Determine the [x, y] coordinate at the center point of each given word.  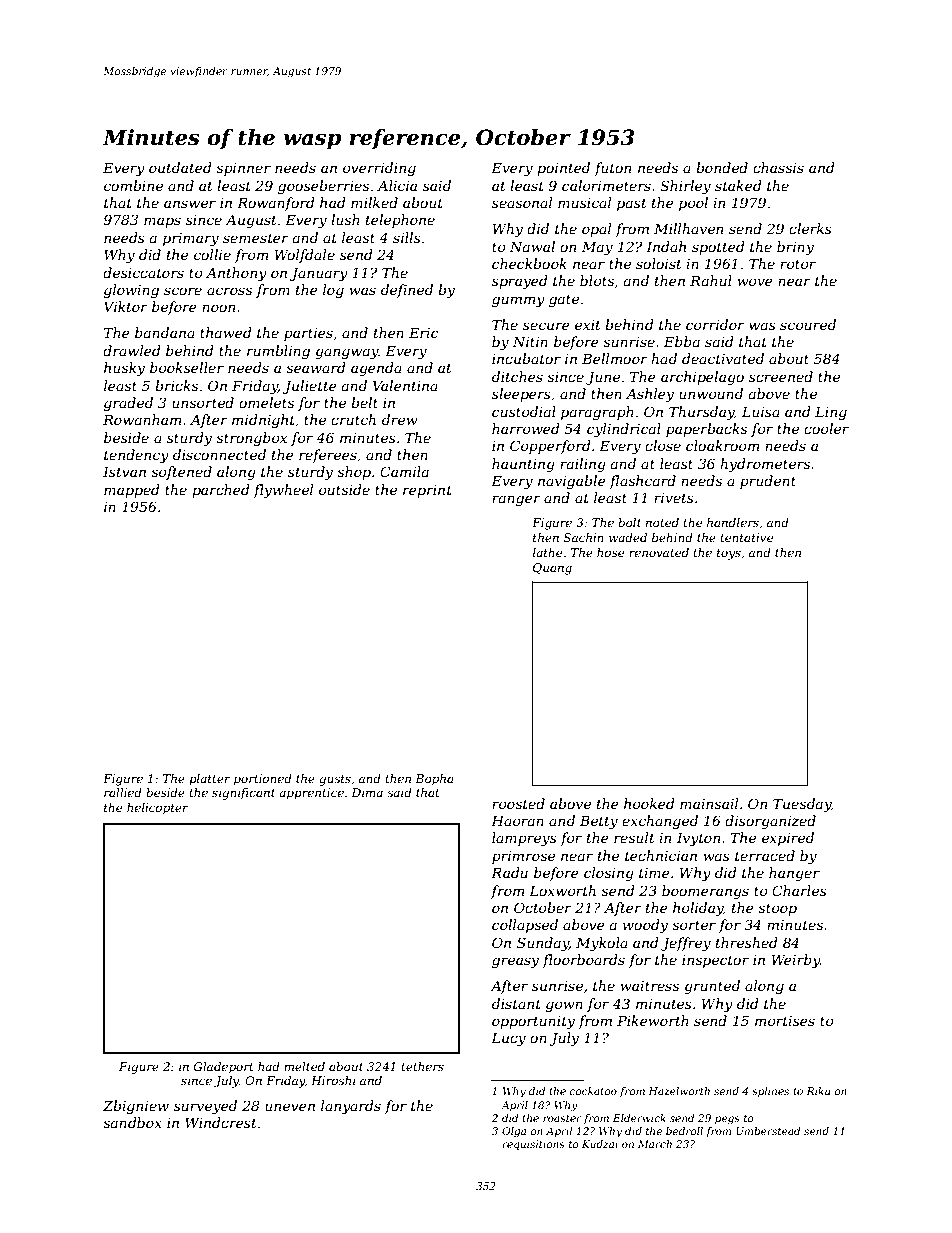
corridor [715, 324]
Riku [818, 1091]
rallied [123, 792]
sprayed [520, 282]
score [183, 291]
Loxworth [562, 890]
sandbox [132, 1122]
